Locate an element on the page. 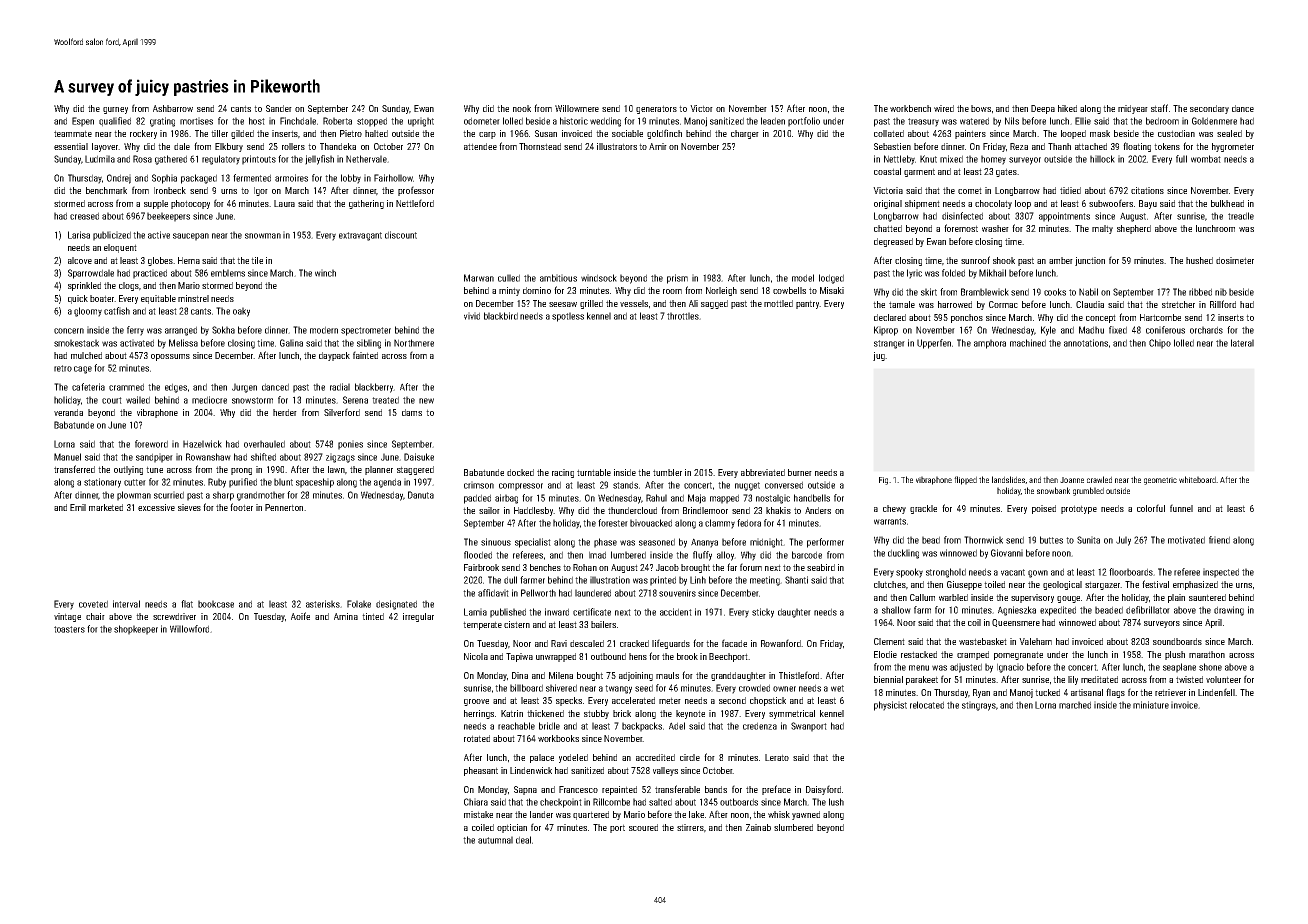 The image size is (1308, 924). festival is located at coordinates (1155, 584).
